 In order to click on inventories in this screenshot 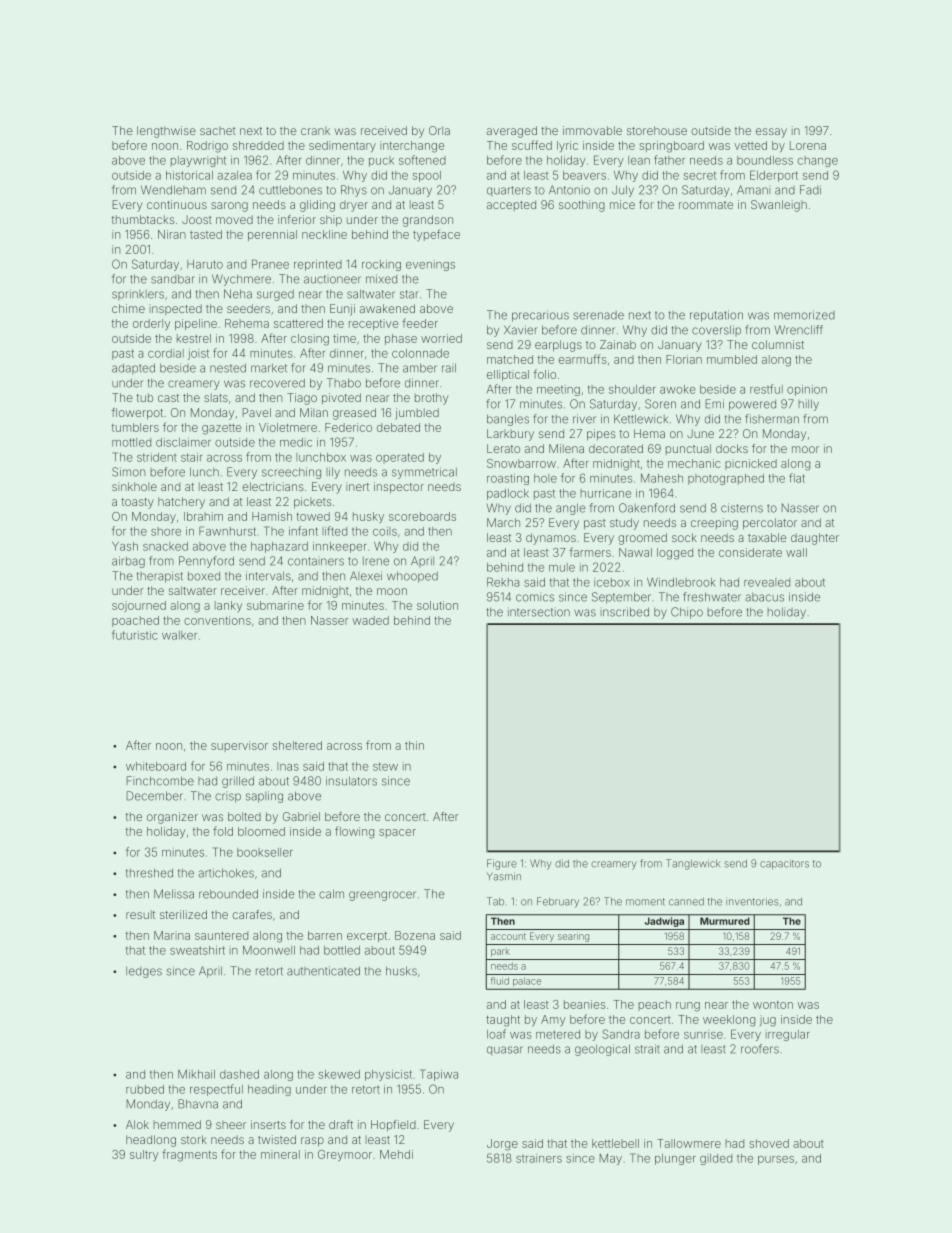, I will do `click(752, 901)`.
